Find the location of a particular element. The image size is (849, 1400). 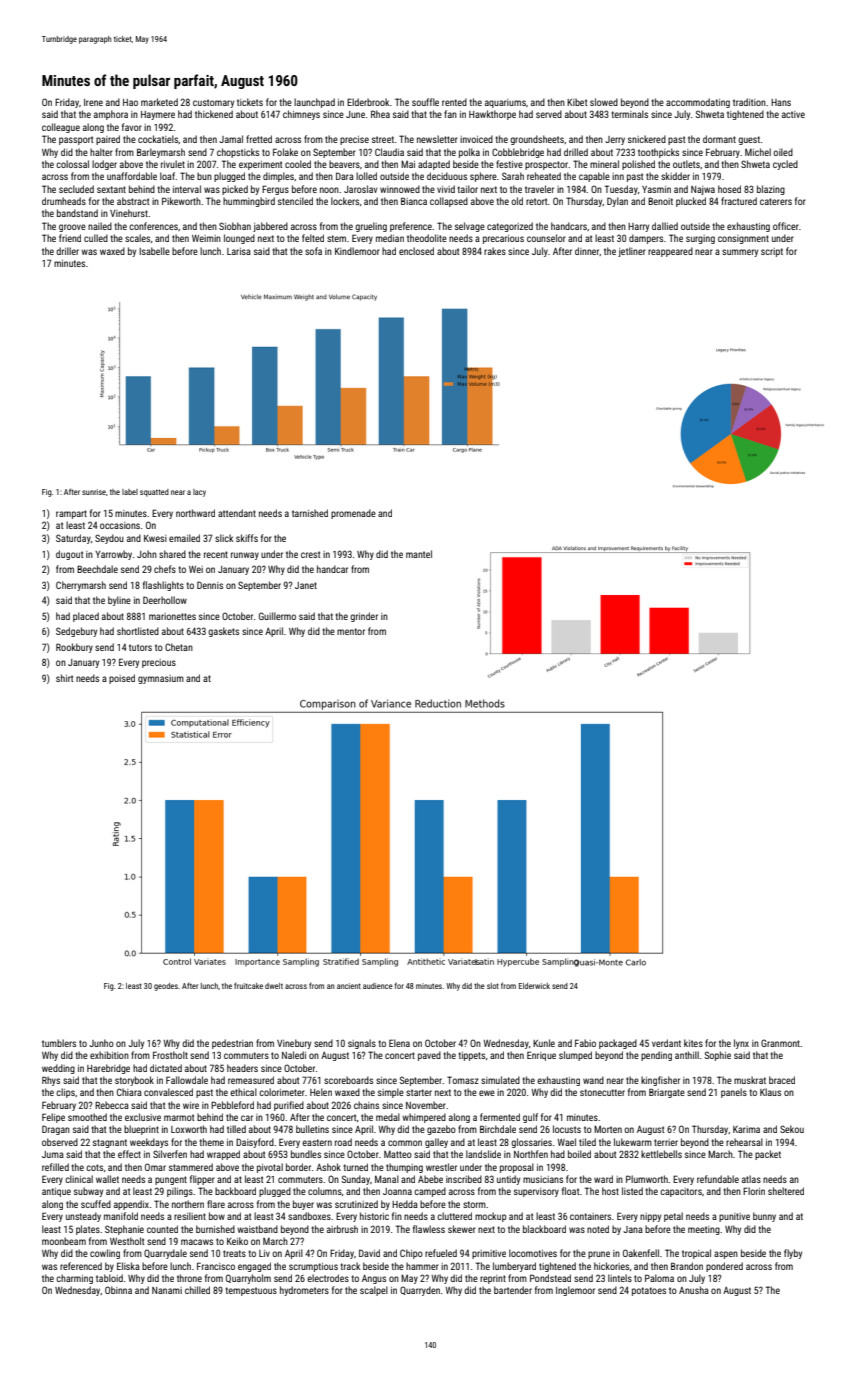

Granmont is located at coordinates (780, 1043).
